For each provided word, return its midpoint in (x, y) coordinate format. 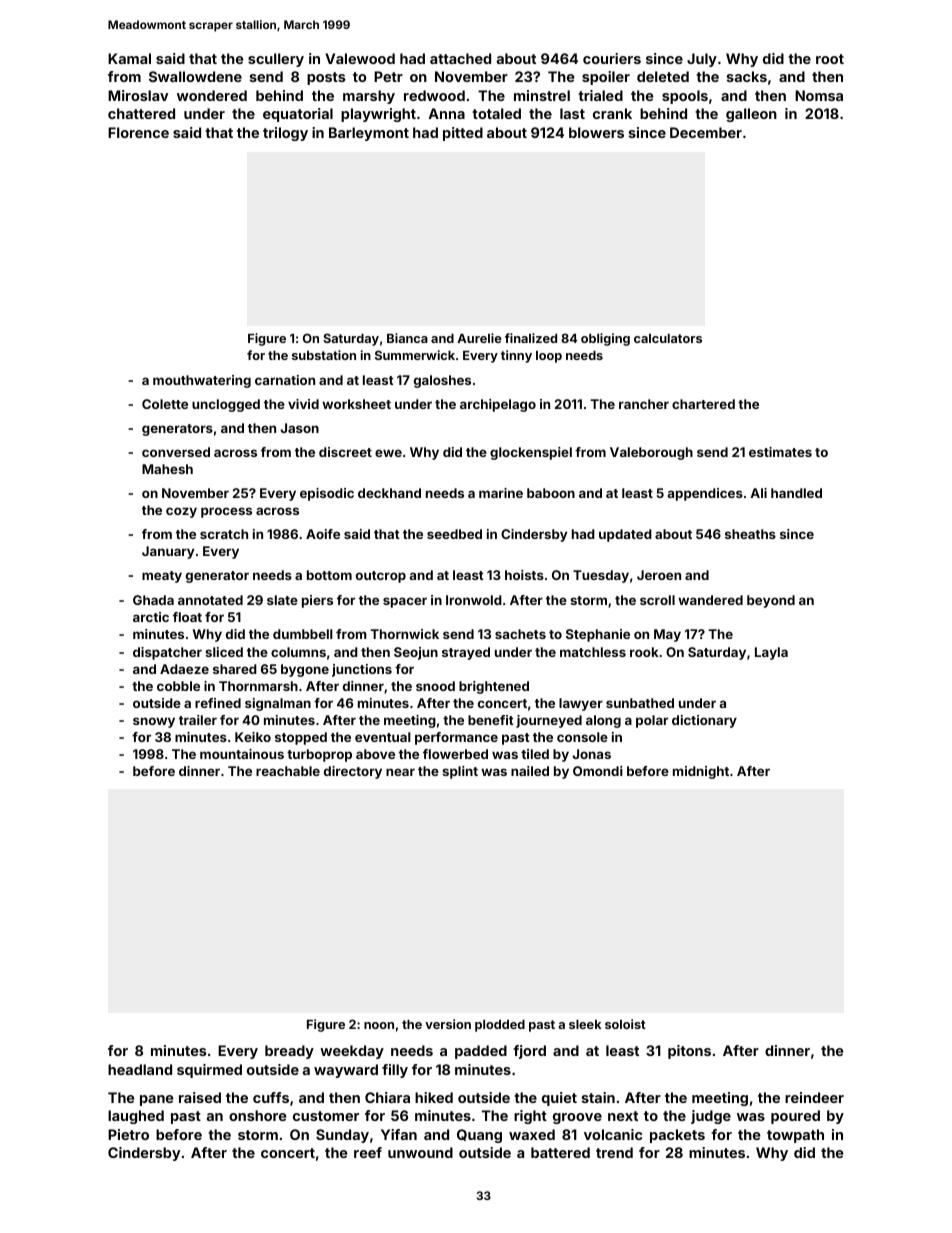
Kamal (129, 58)
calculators (668, 338)
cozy (181, 512)
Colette (165, 404)
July (702, 60)
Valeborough (651, 453)
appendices (705, 494)
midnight (701, 772)
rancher (644, 404)
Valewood (360, 58)
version (448, 1024)
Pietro (128, 1134)
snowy (154, 722)
